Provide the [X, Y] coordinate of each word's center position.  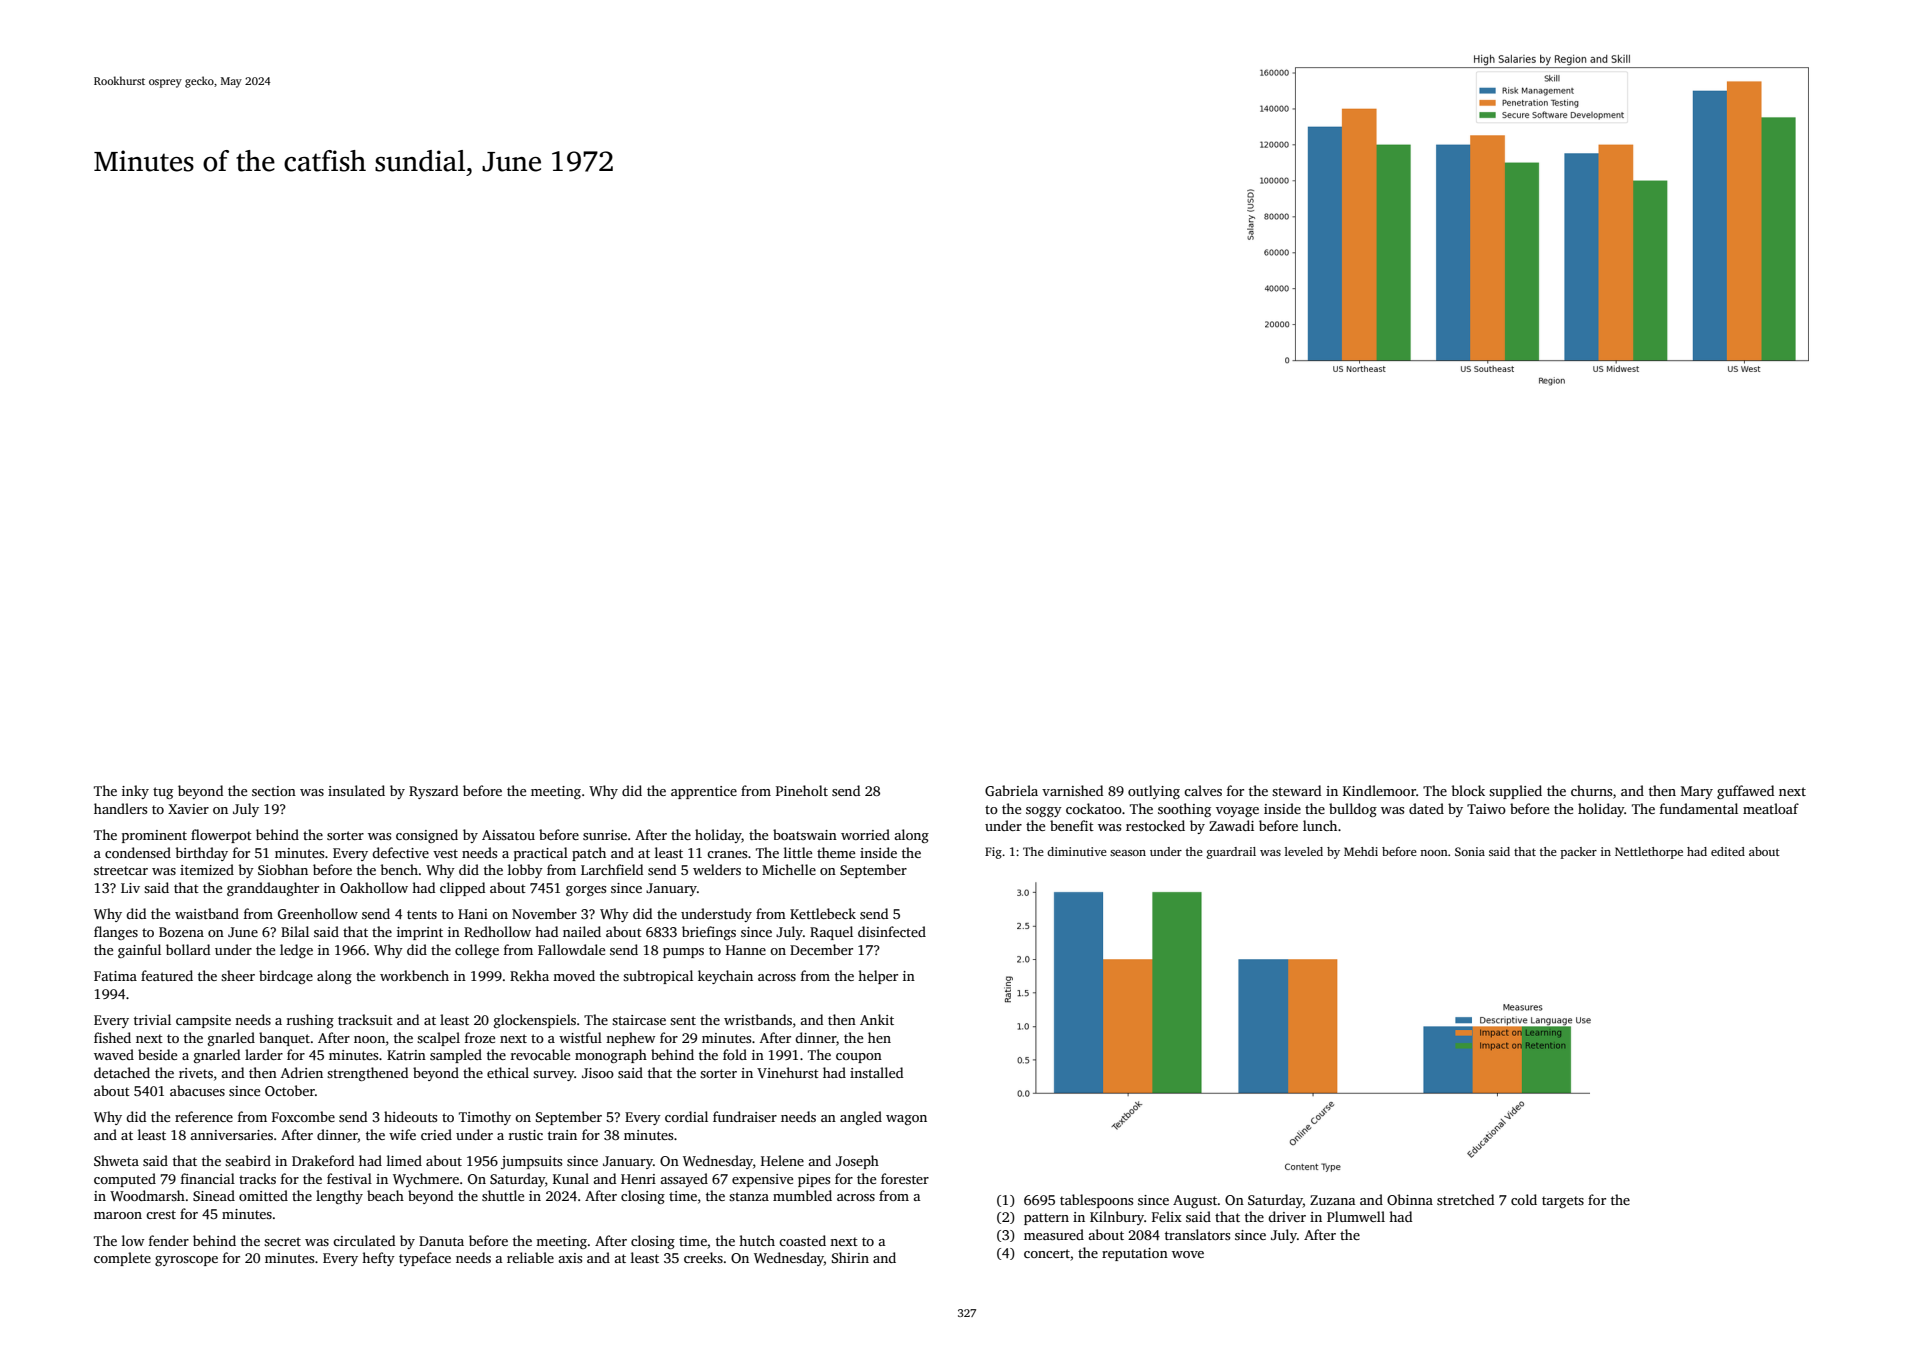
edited [1728, 851]
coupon [859, 1058]
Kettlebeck [823, 913]
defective [400, 852]
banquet [284, 1039]
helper [878, 977]
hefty [378, 1259]
